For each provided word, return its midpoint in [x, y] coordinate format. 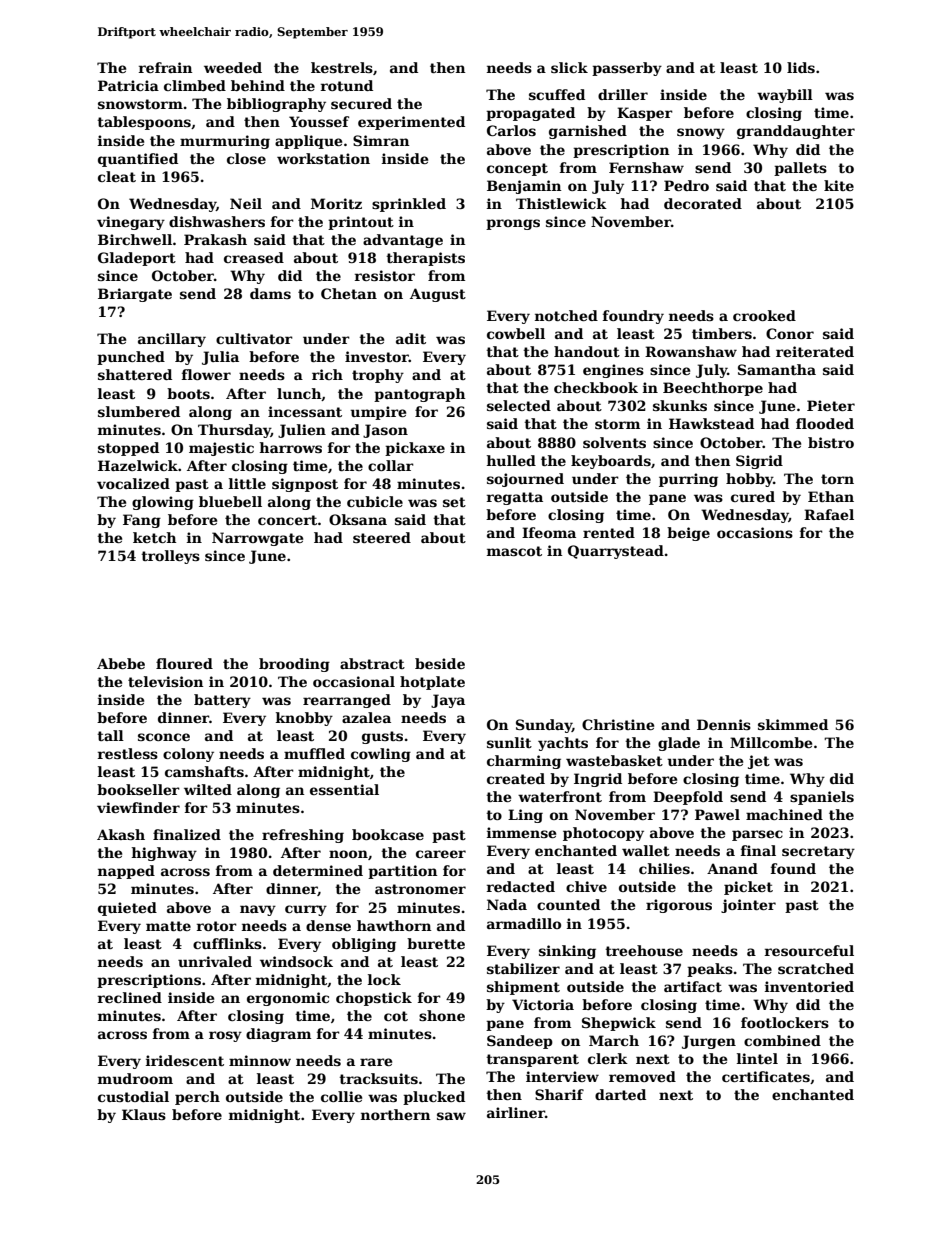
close [246, 158]
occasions [755, 532]
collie [341, 1096]
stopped [128, 449]
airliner [516, 1112]
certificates [766, 1076]
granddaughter [796, 132]
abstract [372, 663]
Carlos [511, 130]
